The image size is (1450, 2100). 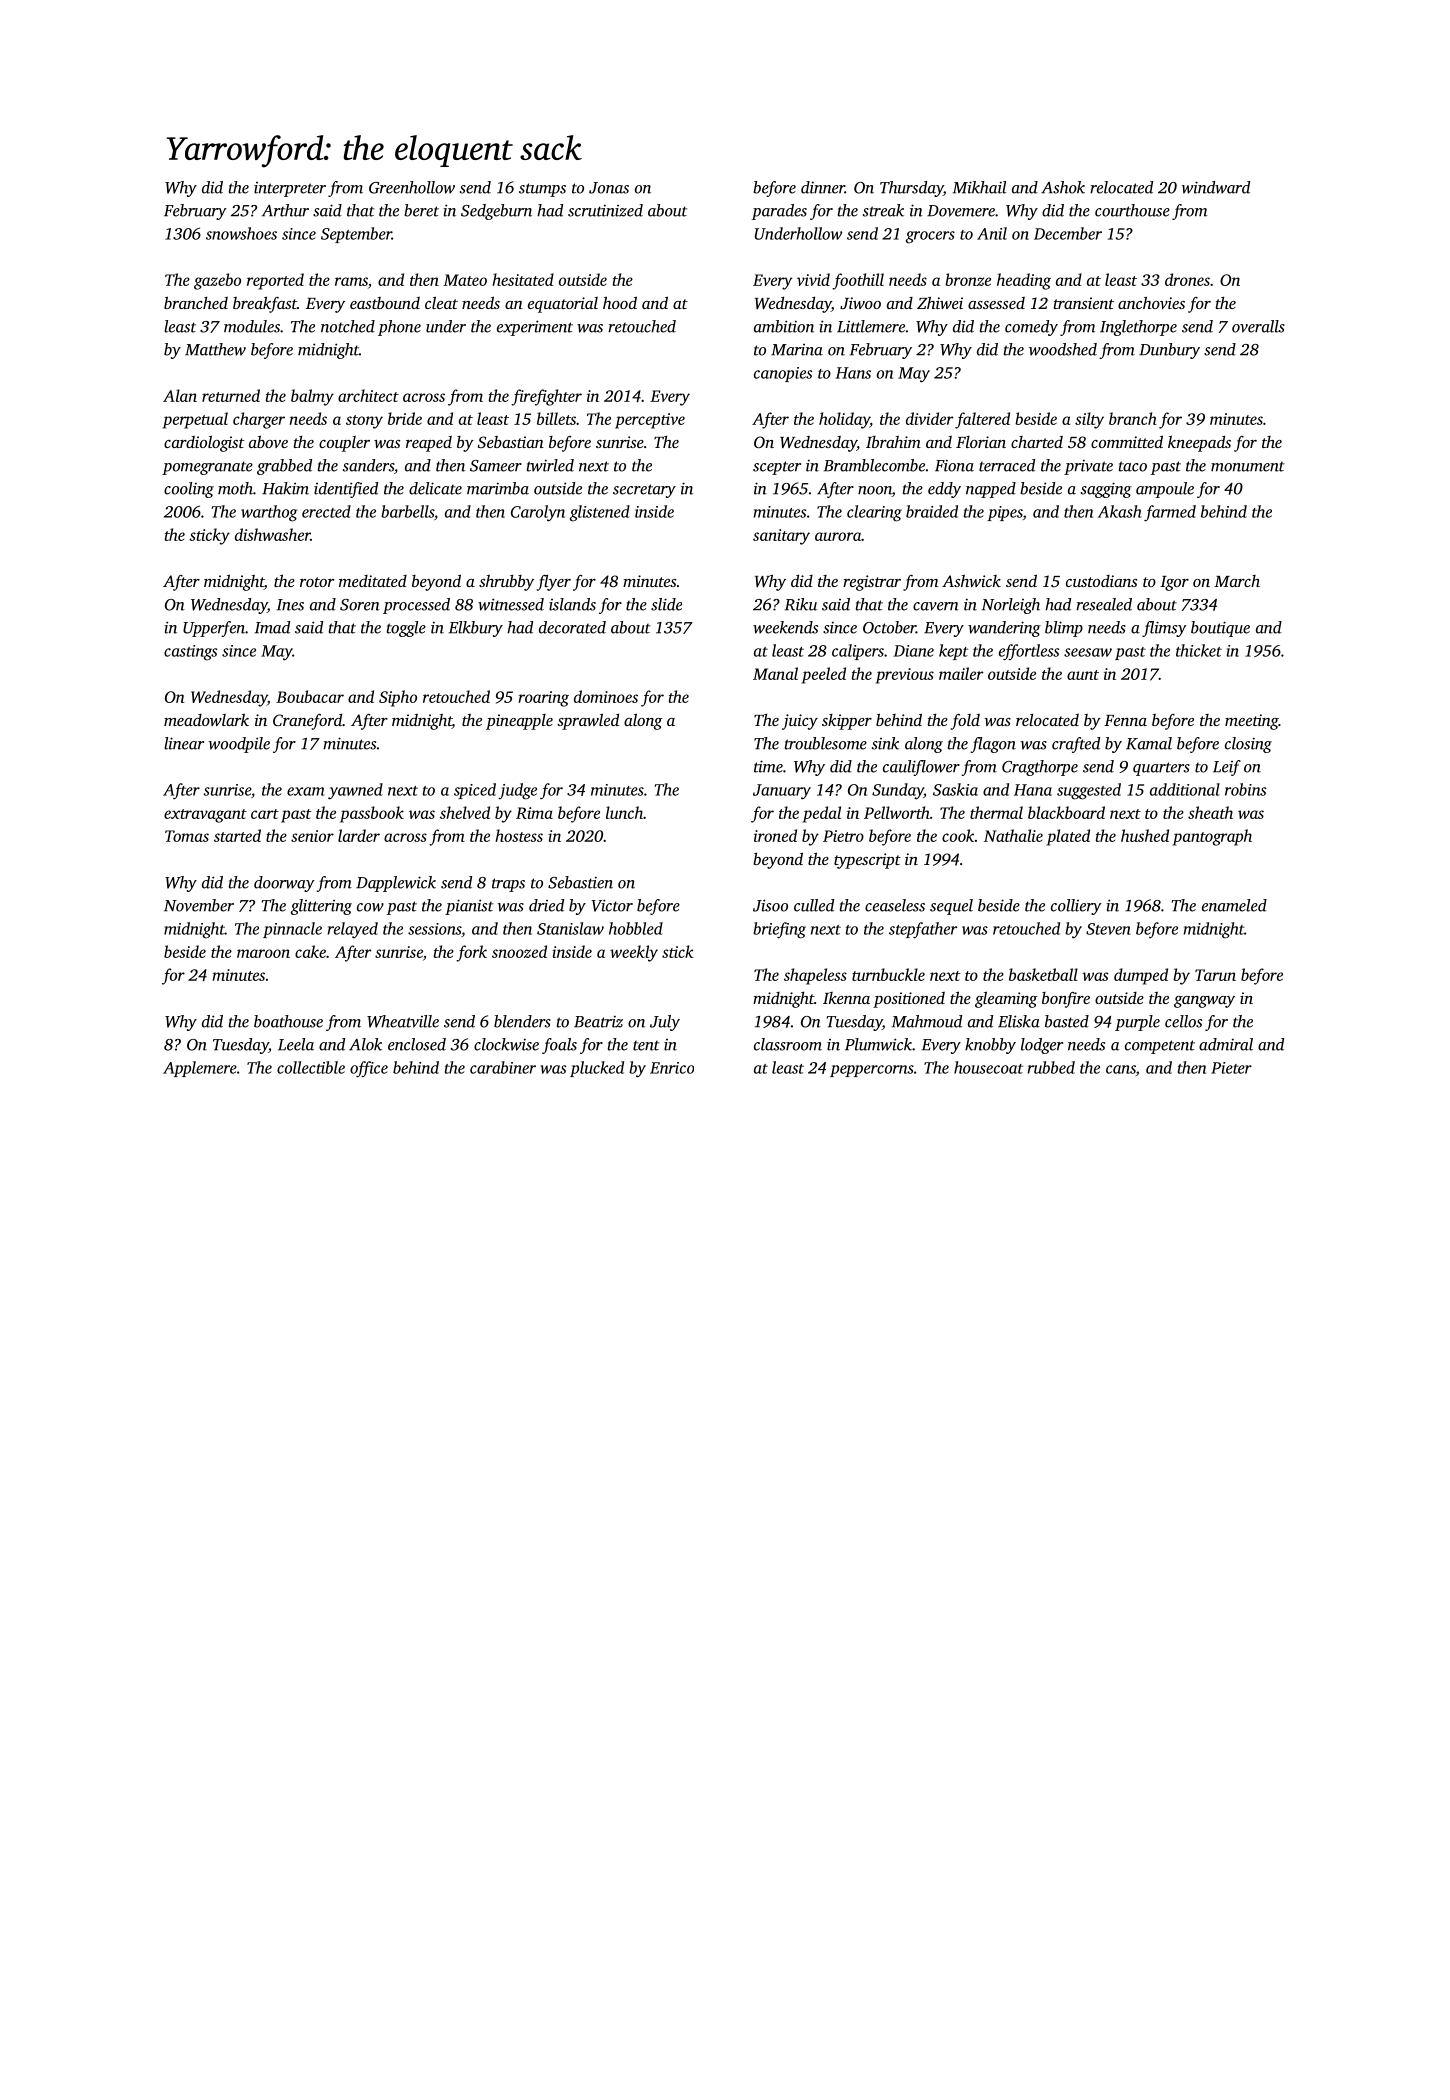 I want to click on woodshed, so click(x=1063, y=349).
